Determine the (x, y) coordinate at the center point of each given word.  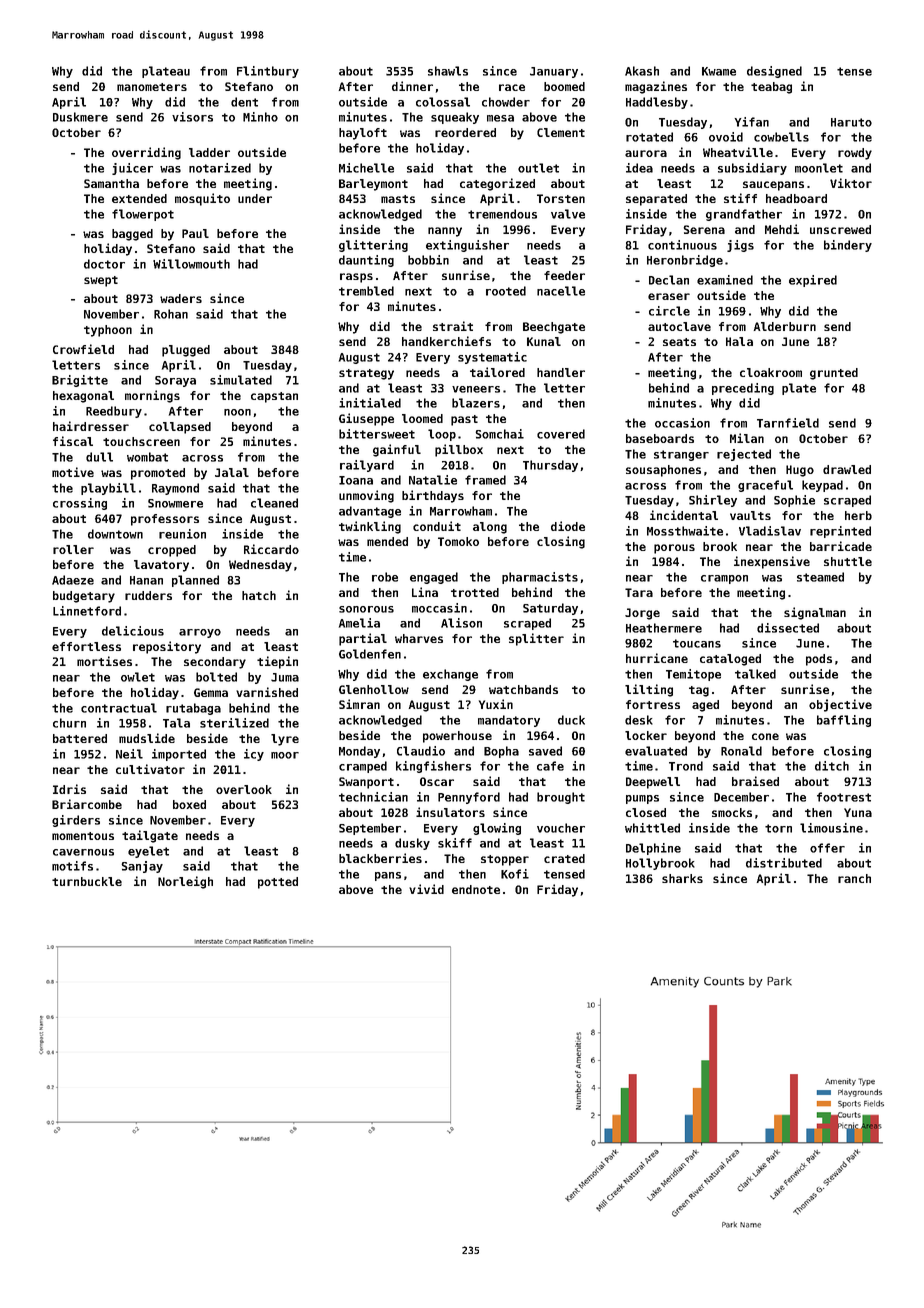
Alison (461, 623)
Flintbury (268, 72)
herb (858, 515)
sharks (682, 878)
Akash (642, 71)
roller (73, 549)
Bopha (501, 752)
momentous (83, 836)
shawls (448, 71)
